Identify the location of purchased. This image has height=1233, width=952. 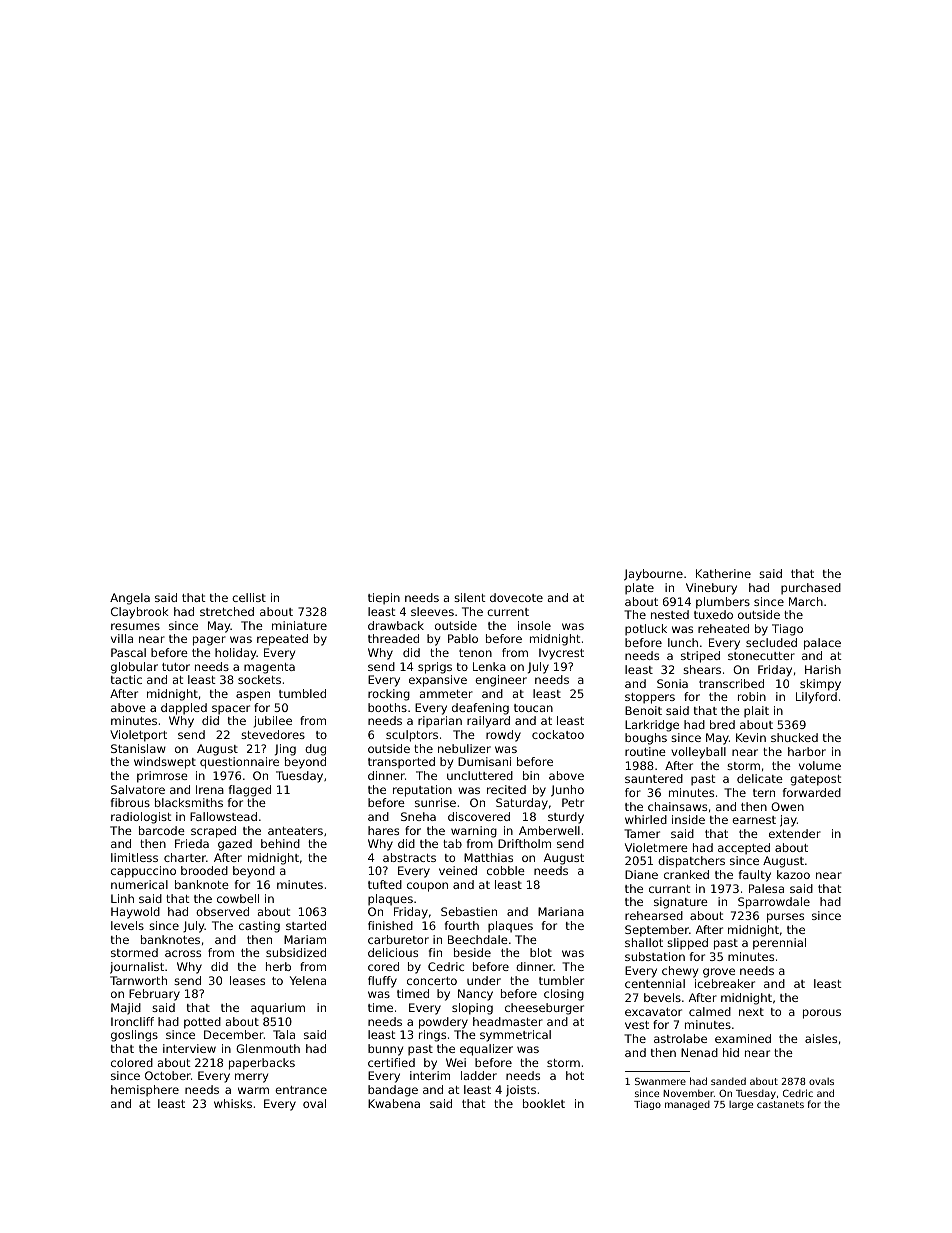
(811, 589).
